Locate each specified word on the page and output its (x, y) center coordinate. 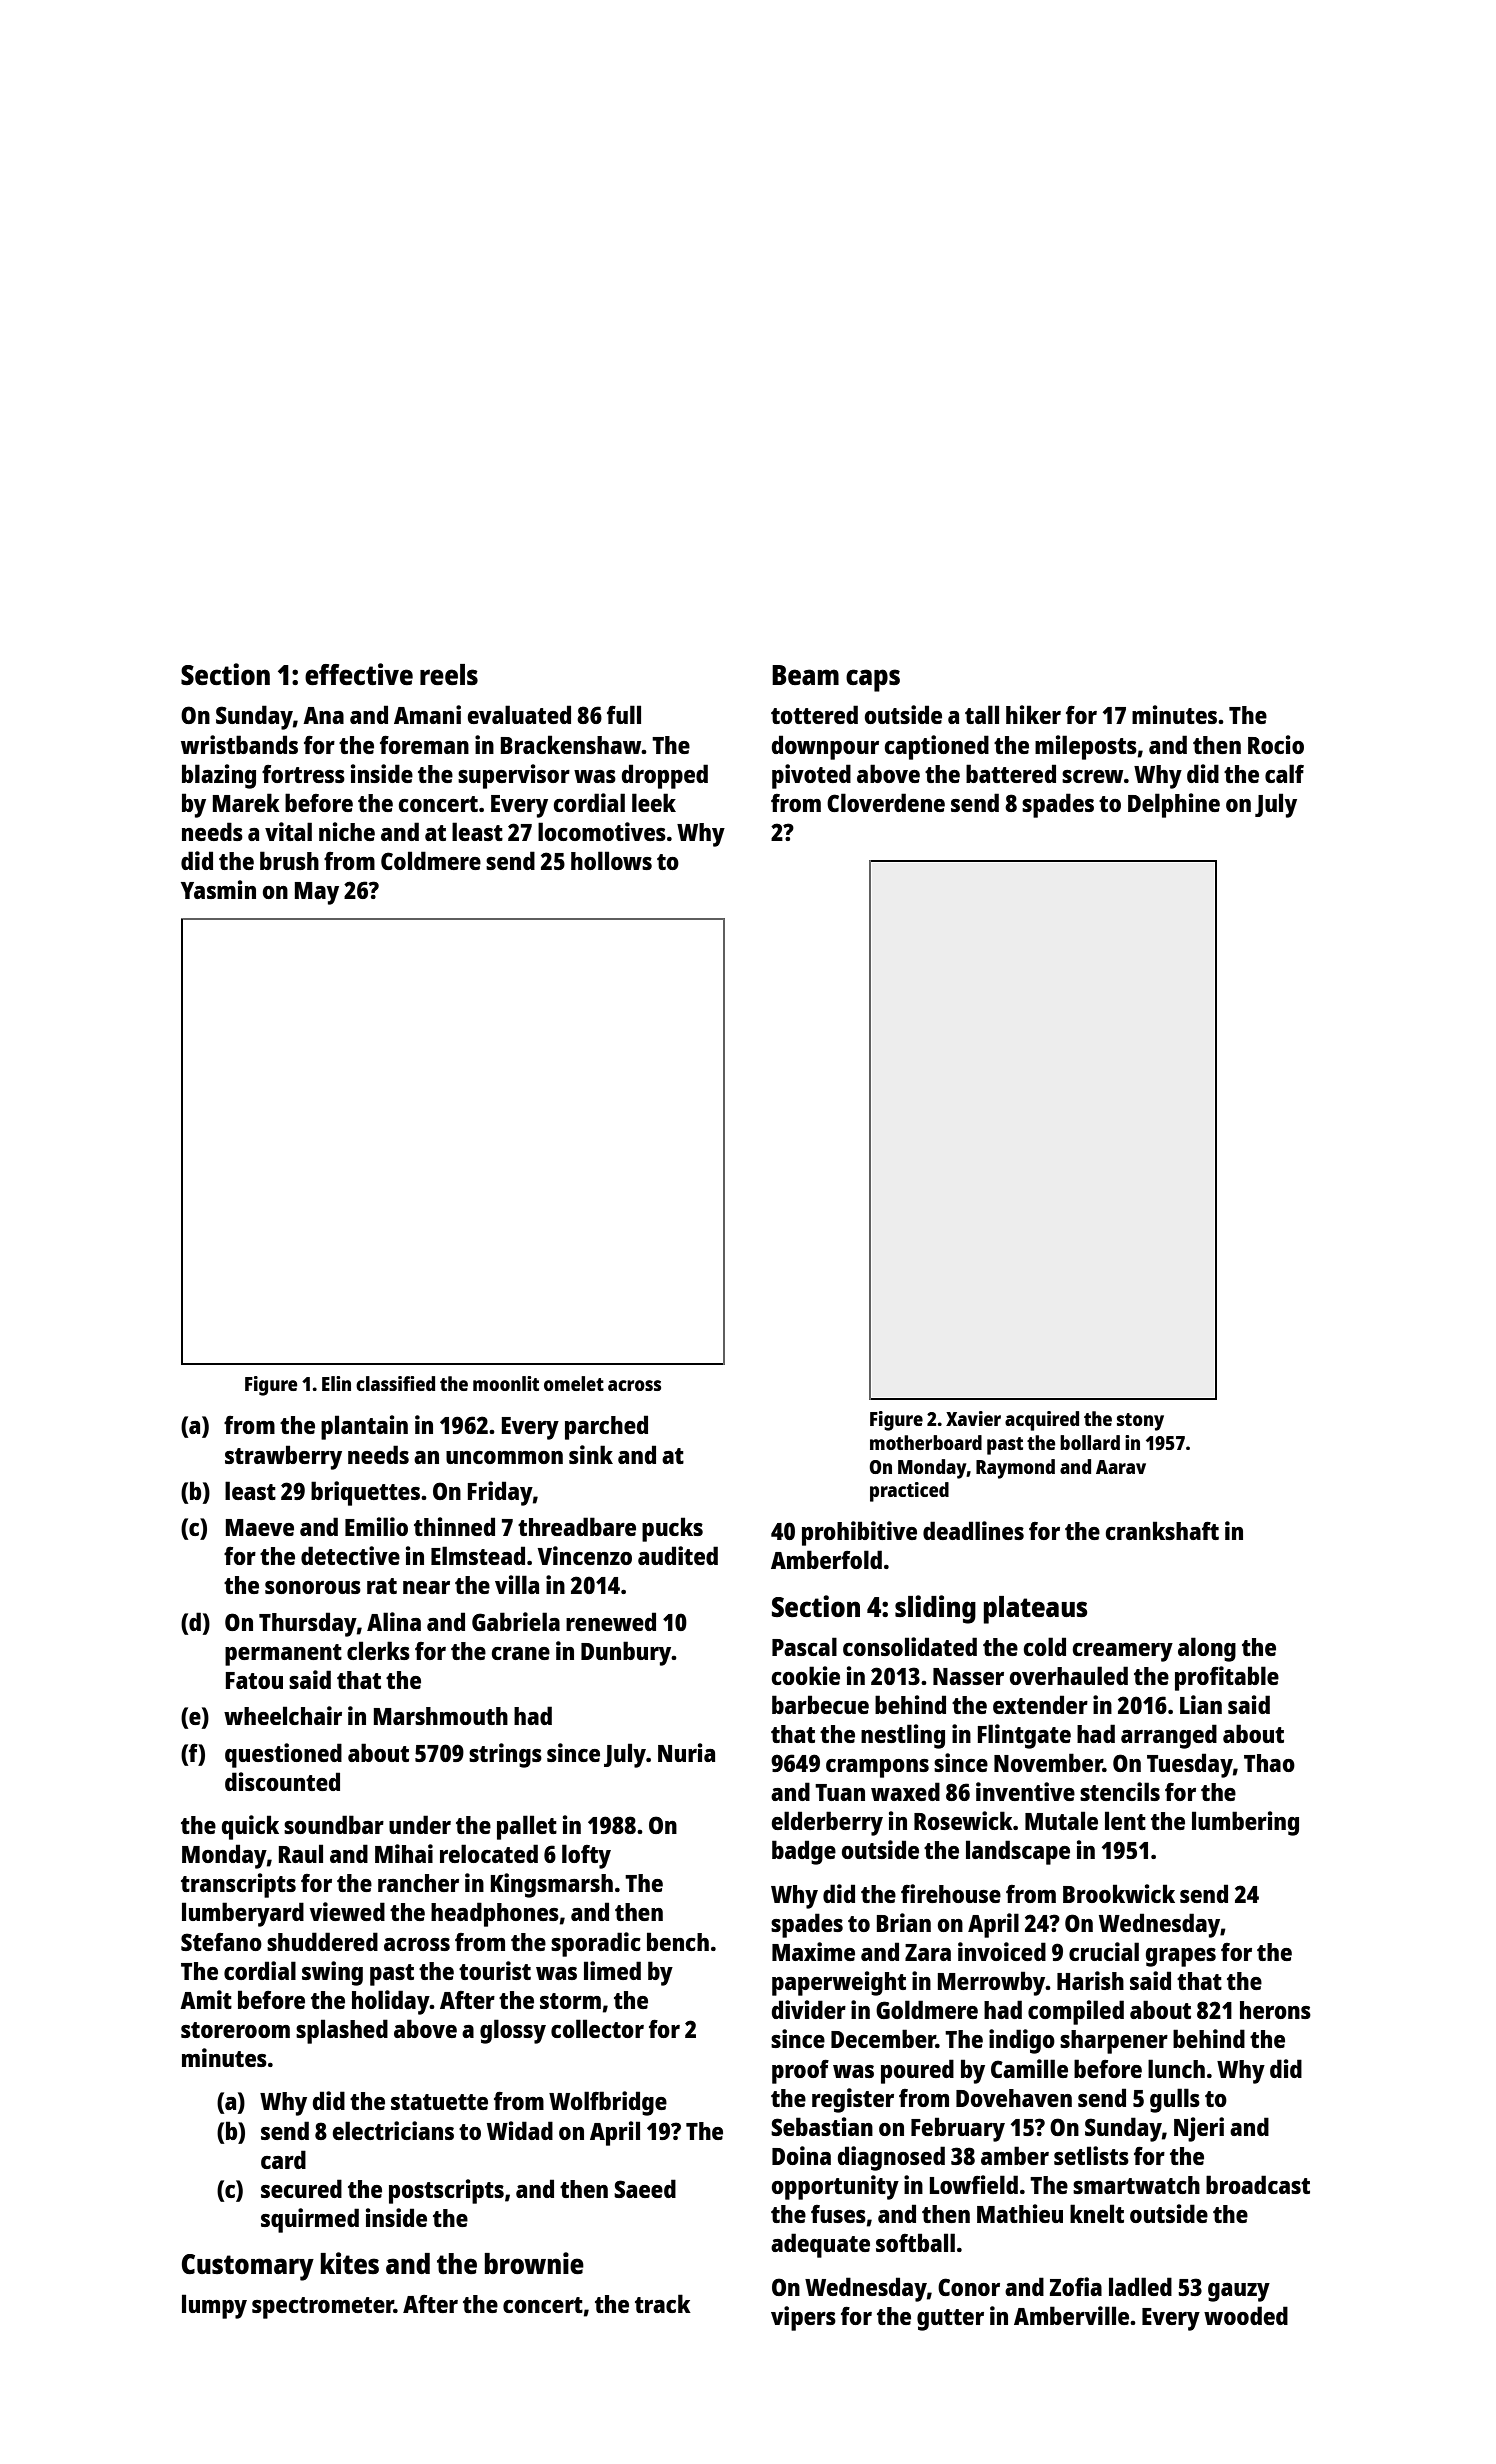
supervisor (514, 776)
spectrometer (323, 2308)
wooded (1246, 2315)
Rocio (1276, 744)
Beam (805, 675)
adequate (820, 2245)
